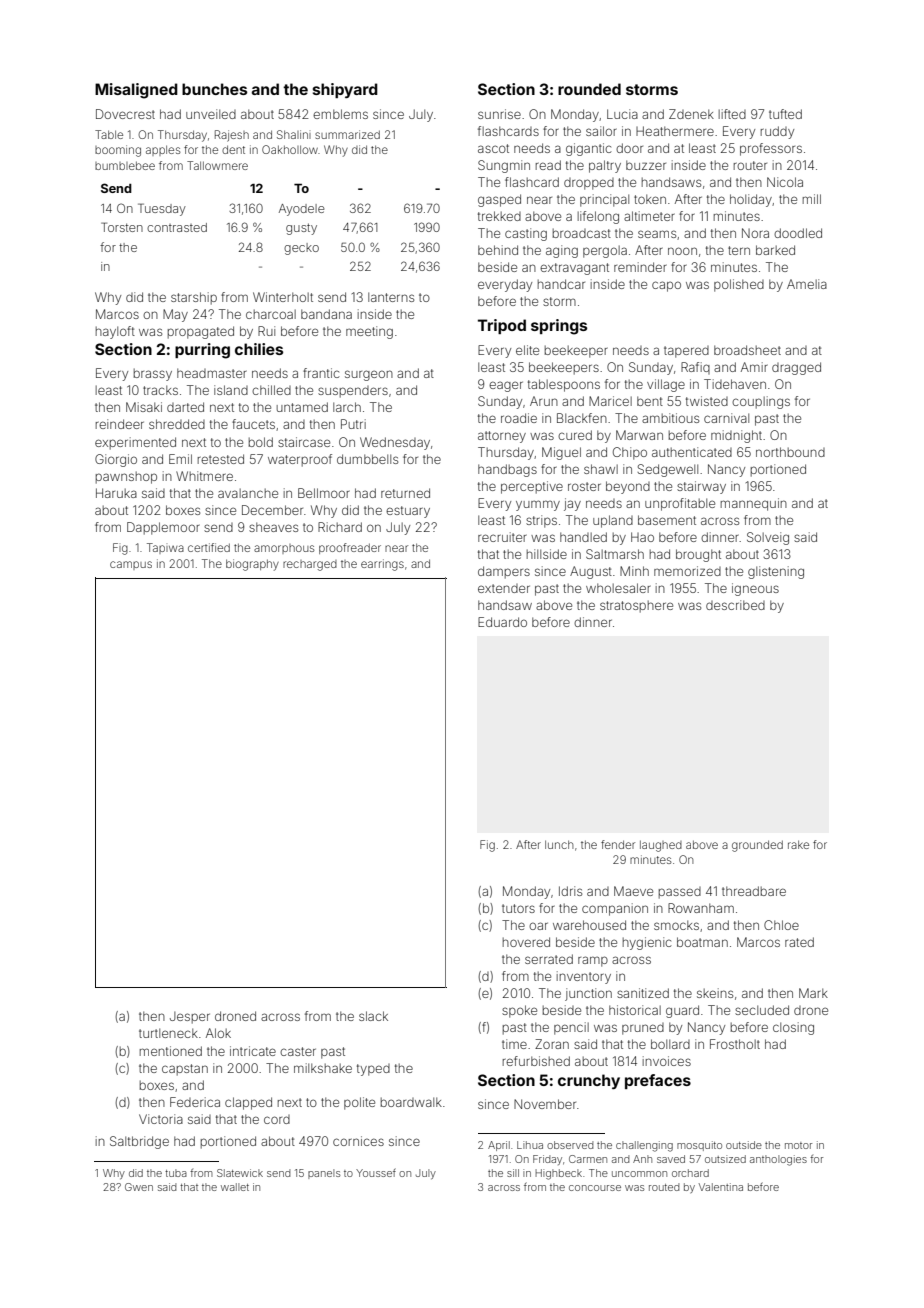 The image size is (924, 1308). I want to click on sunrise, so click(499, 114).
